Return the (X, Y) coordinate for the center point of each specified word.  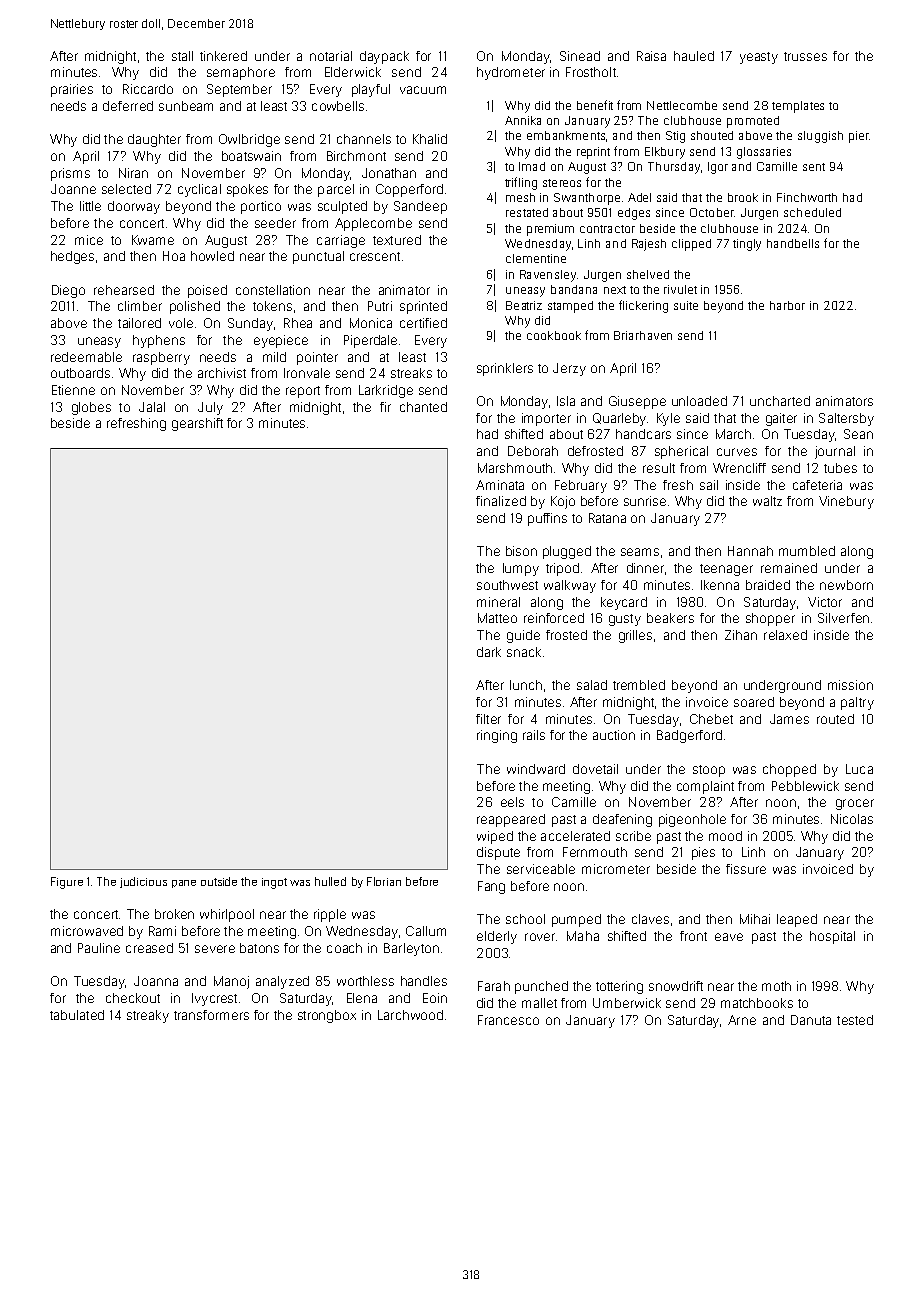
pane (184, 884)
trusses (805, 56)
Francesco (508, 1020)
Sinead (580, 56)
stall (182, 56)
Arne (742, 1020)
